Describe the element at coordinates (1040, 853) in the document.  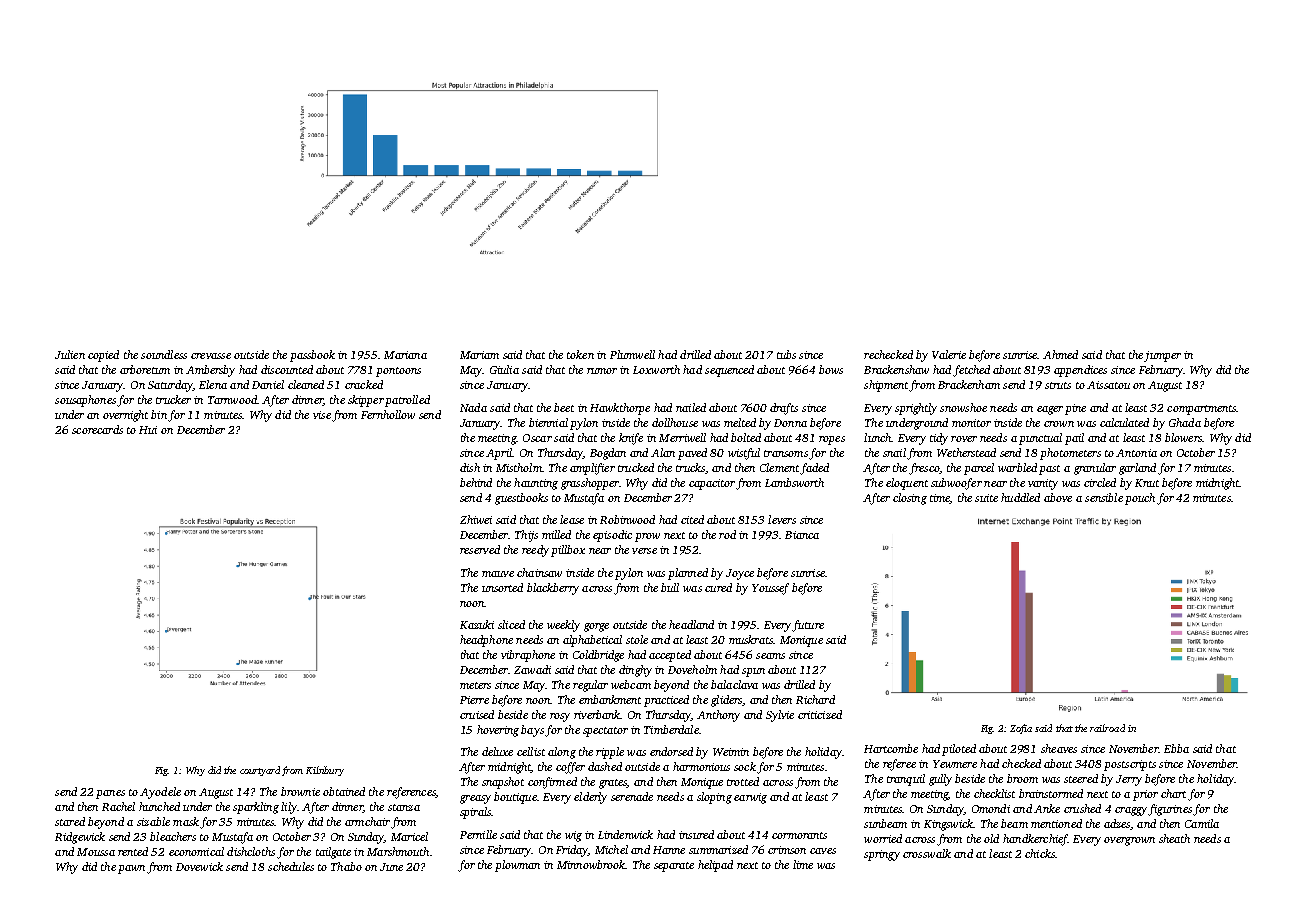
I see `chicks` at that location.
